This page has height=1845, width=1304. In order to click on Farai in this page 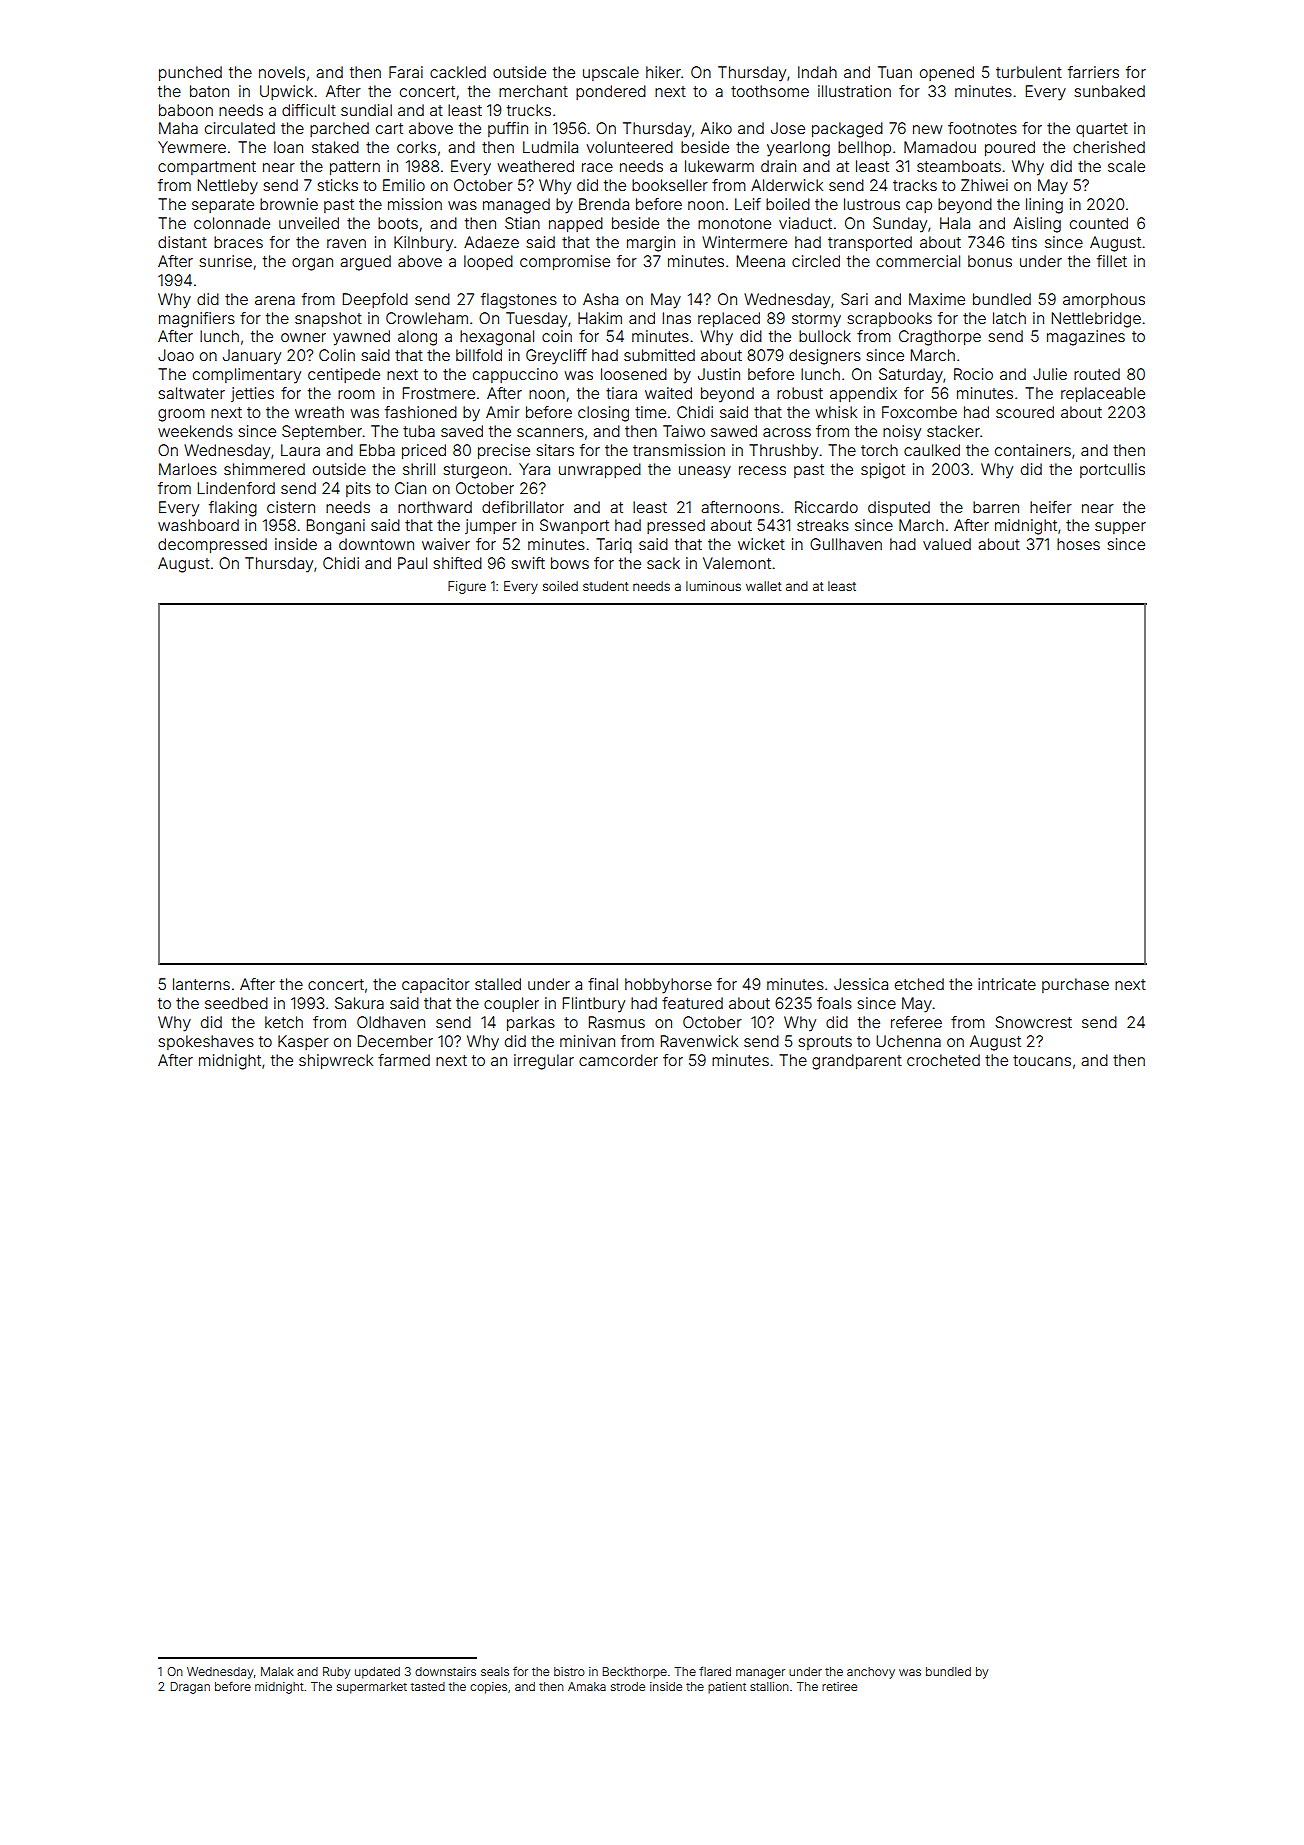, I will do `click(406, 72)`.
